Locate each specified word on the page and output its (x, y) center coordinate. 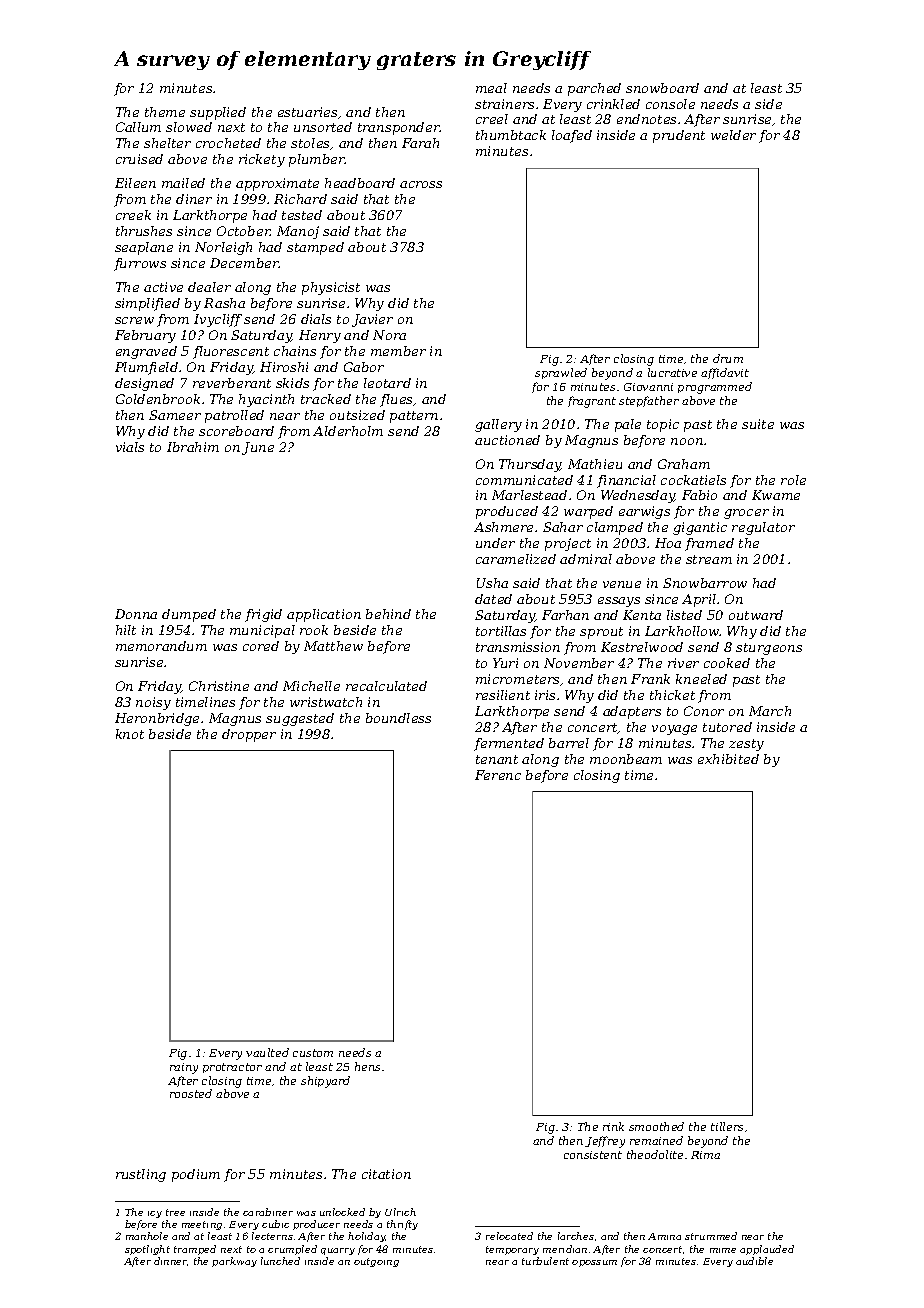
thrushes (144, 231)
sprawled (561, 373)
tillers (727, 1126)
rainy (184, 1068)
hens (367, 1066)
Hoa (668, 543)
